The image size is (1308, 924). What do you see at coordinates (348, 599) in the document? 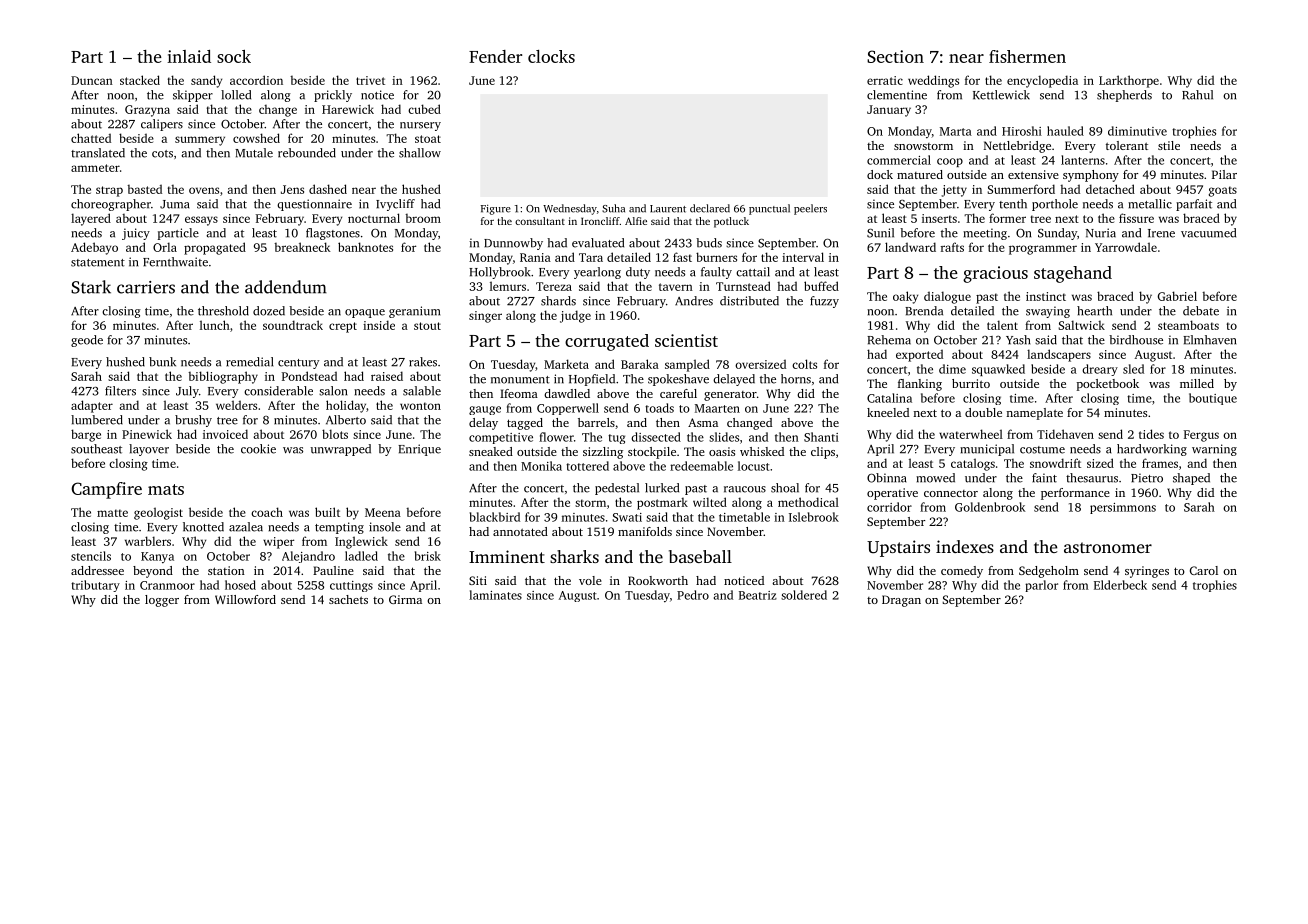
I see `sachets` at bounding box center [348, 599].
